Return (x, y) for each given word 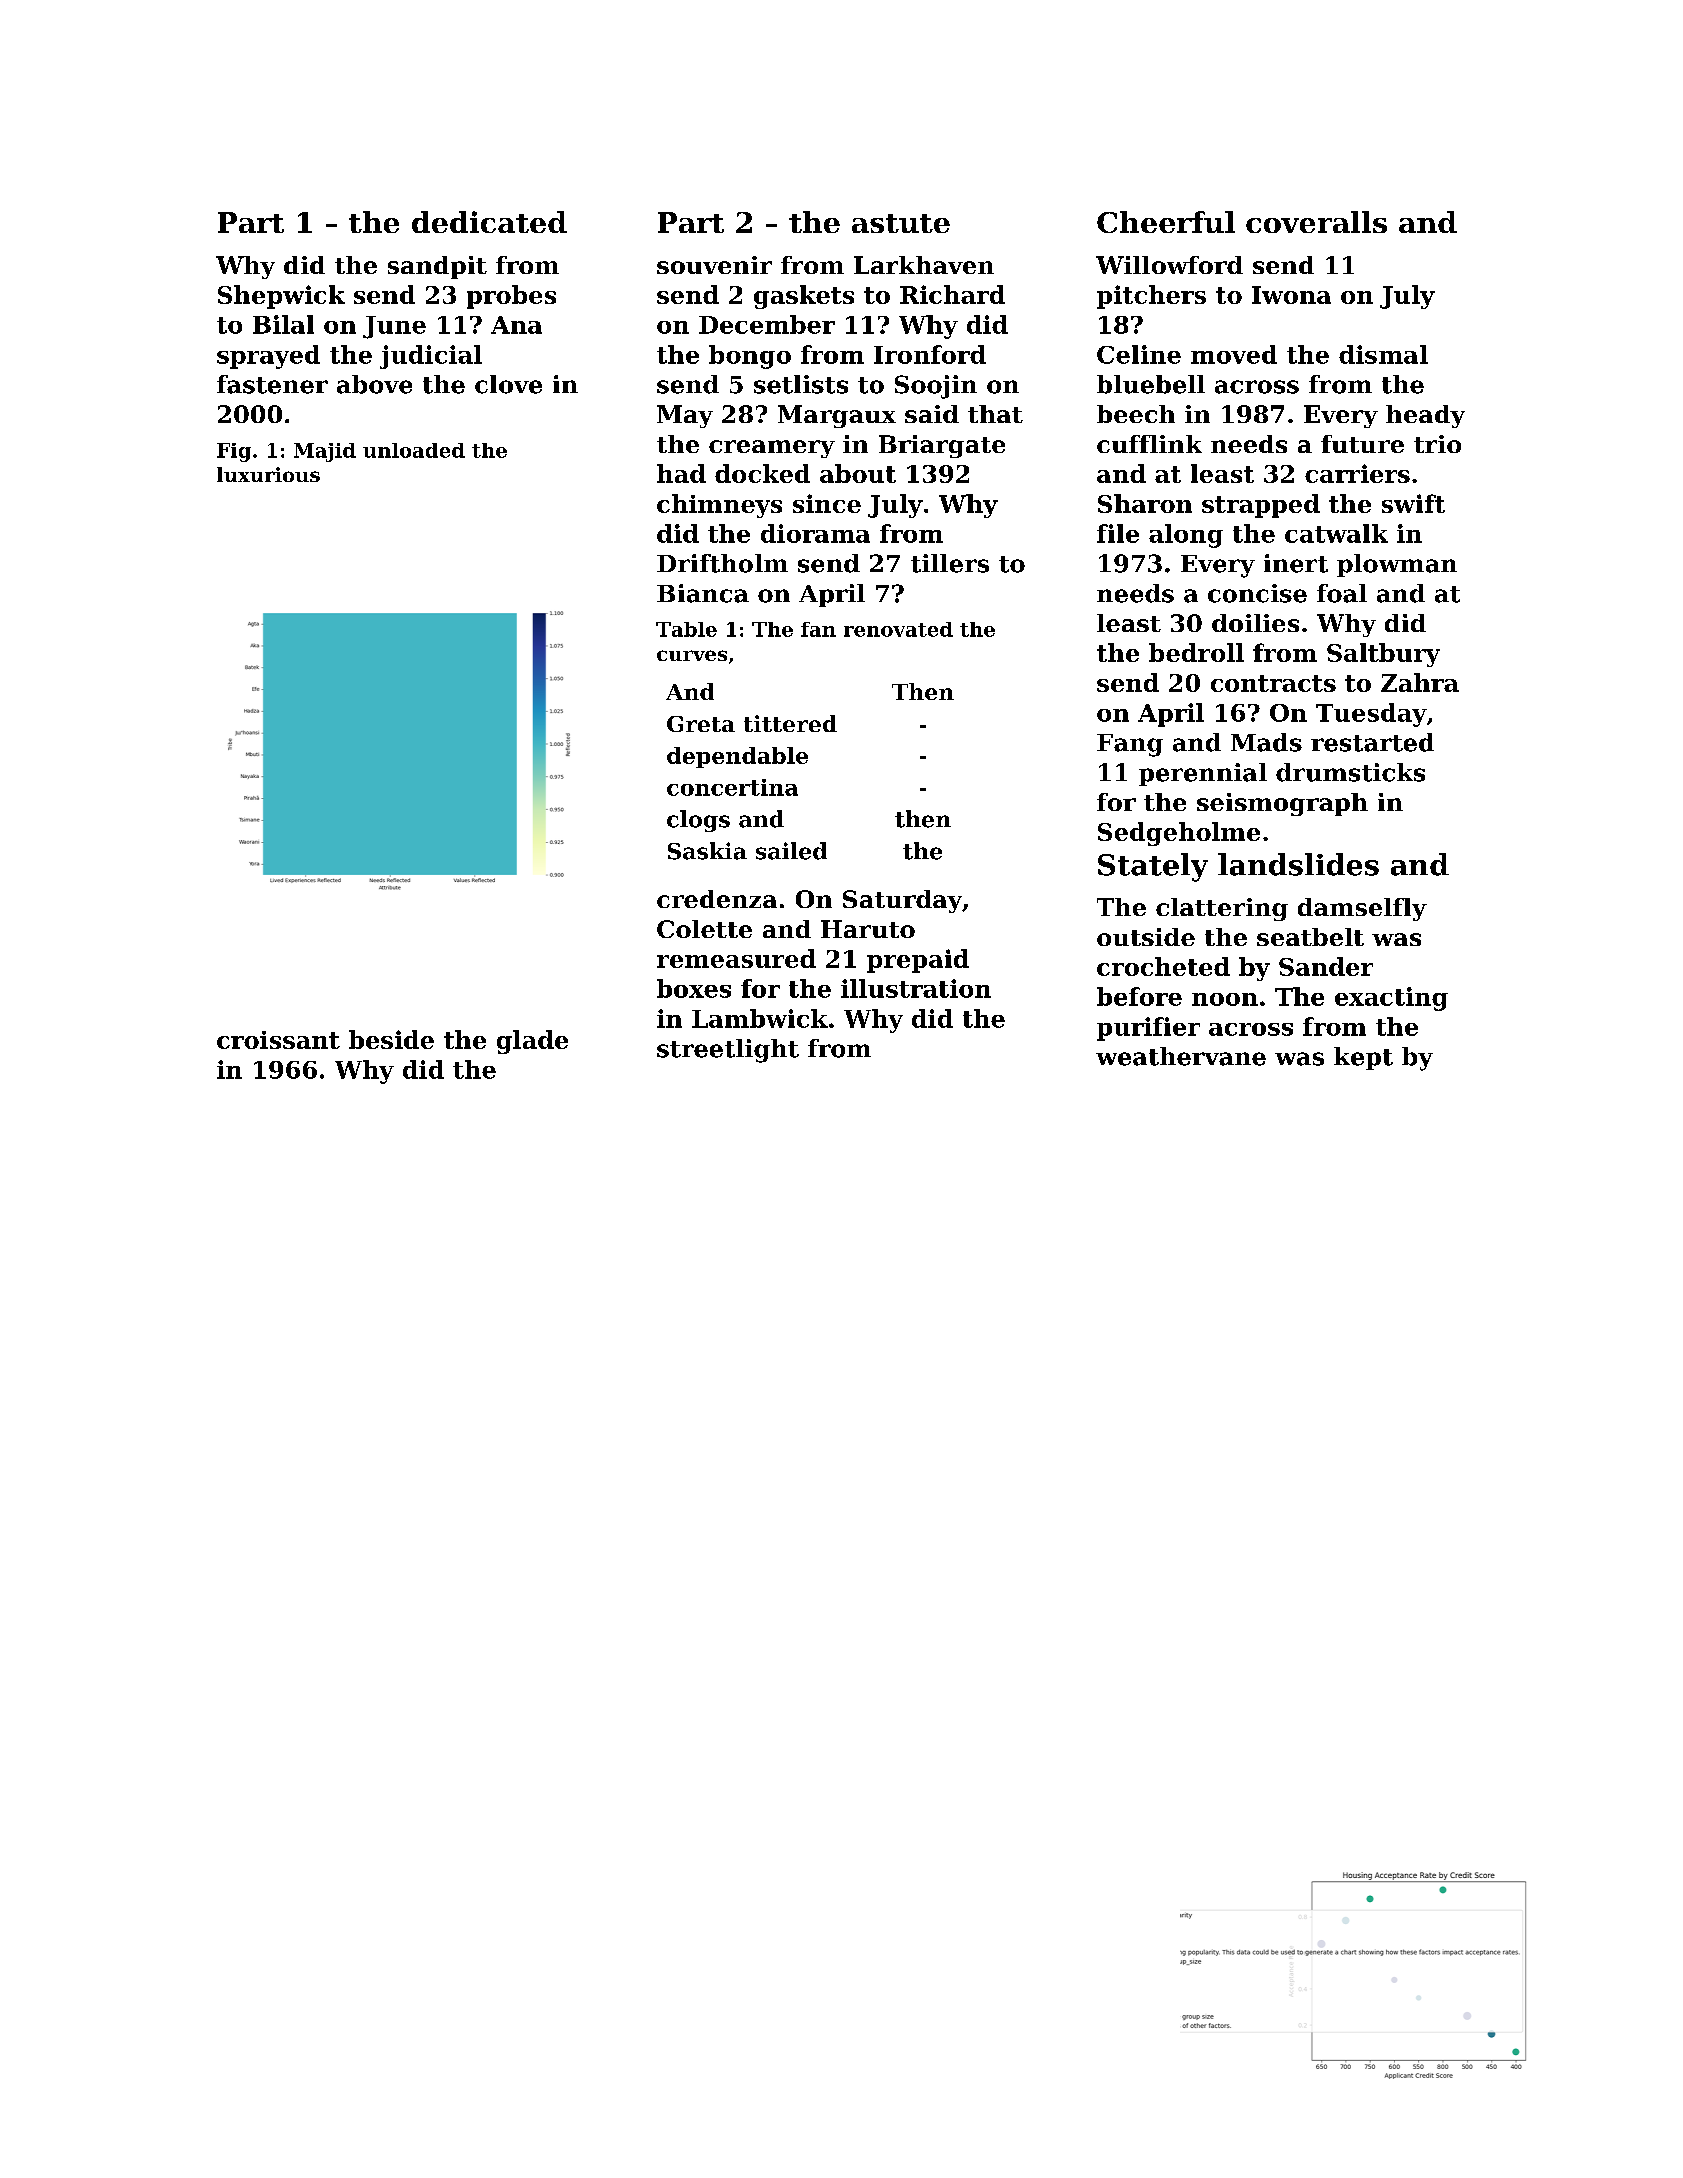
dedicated (489, 222)
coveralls (1316, 222)
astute (901, 223)
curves (692, 655)
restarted (1372, 742)
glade (532, 1042)
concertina (732, 787)
